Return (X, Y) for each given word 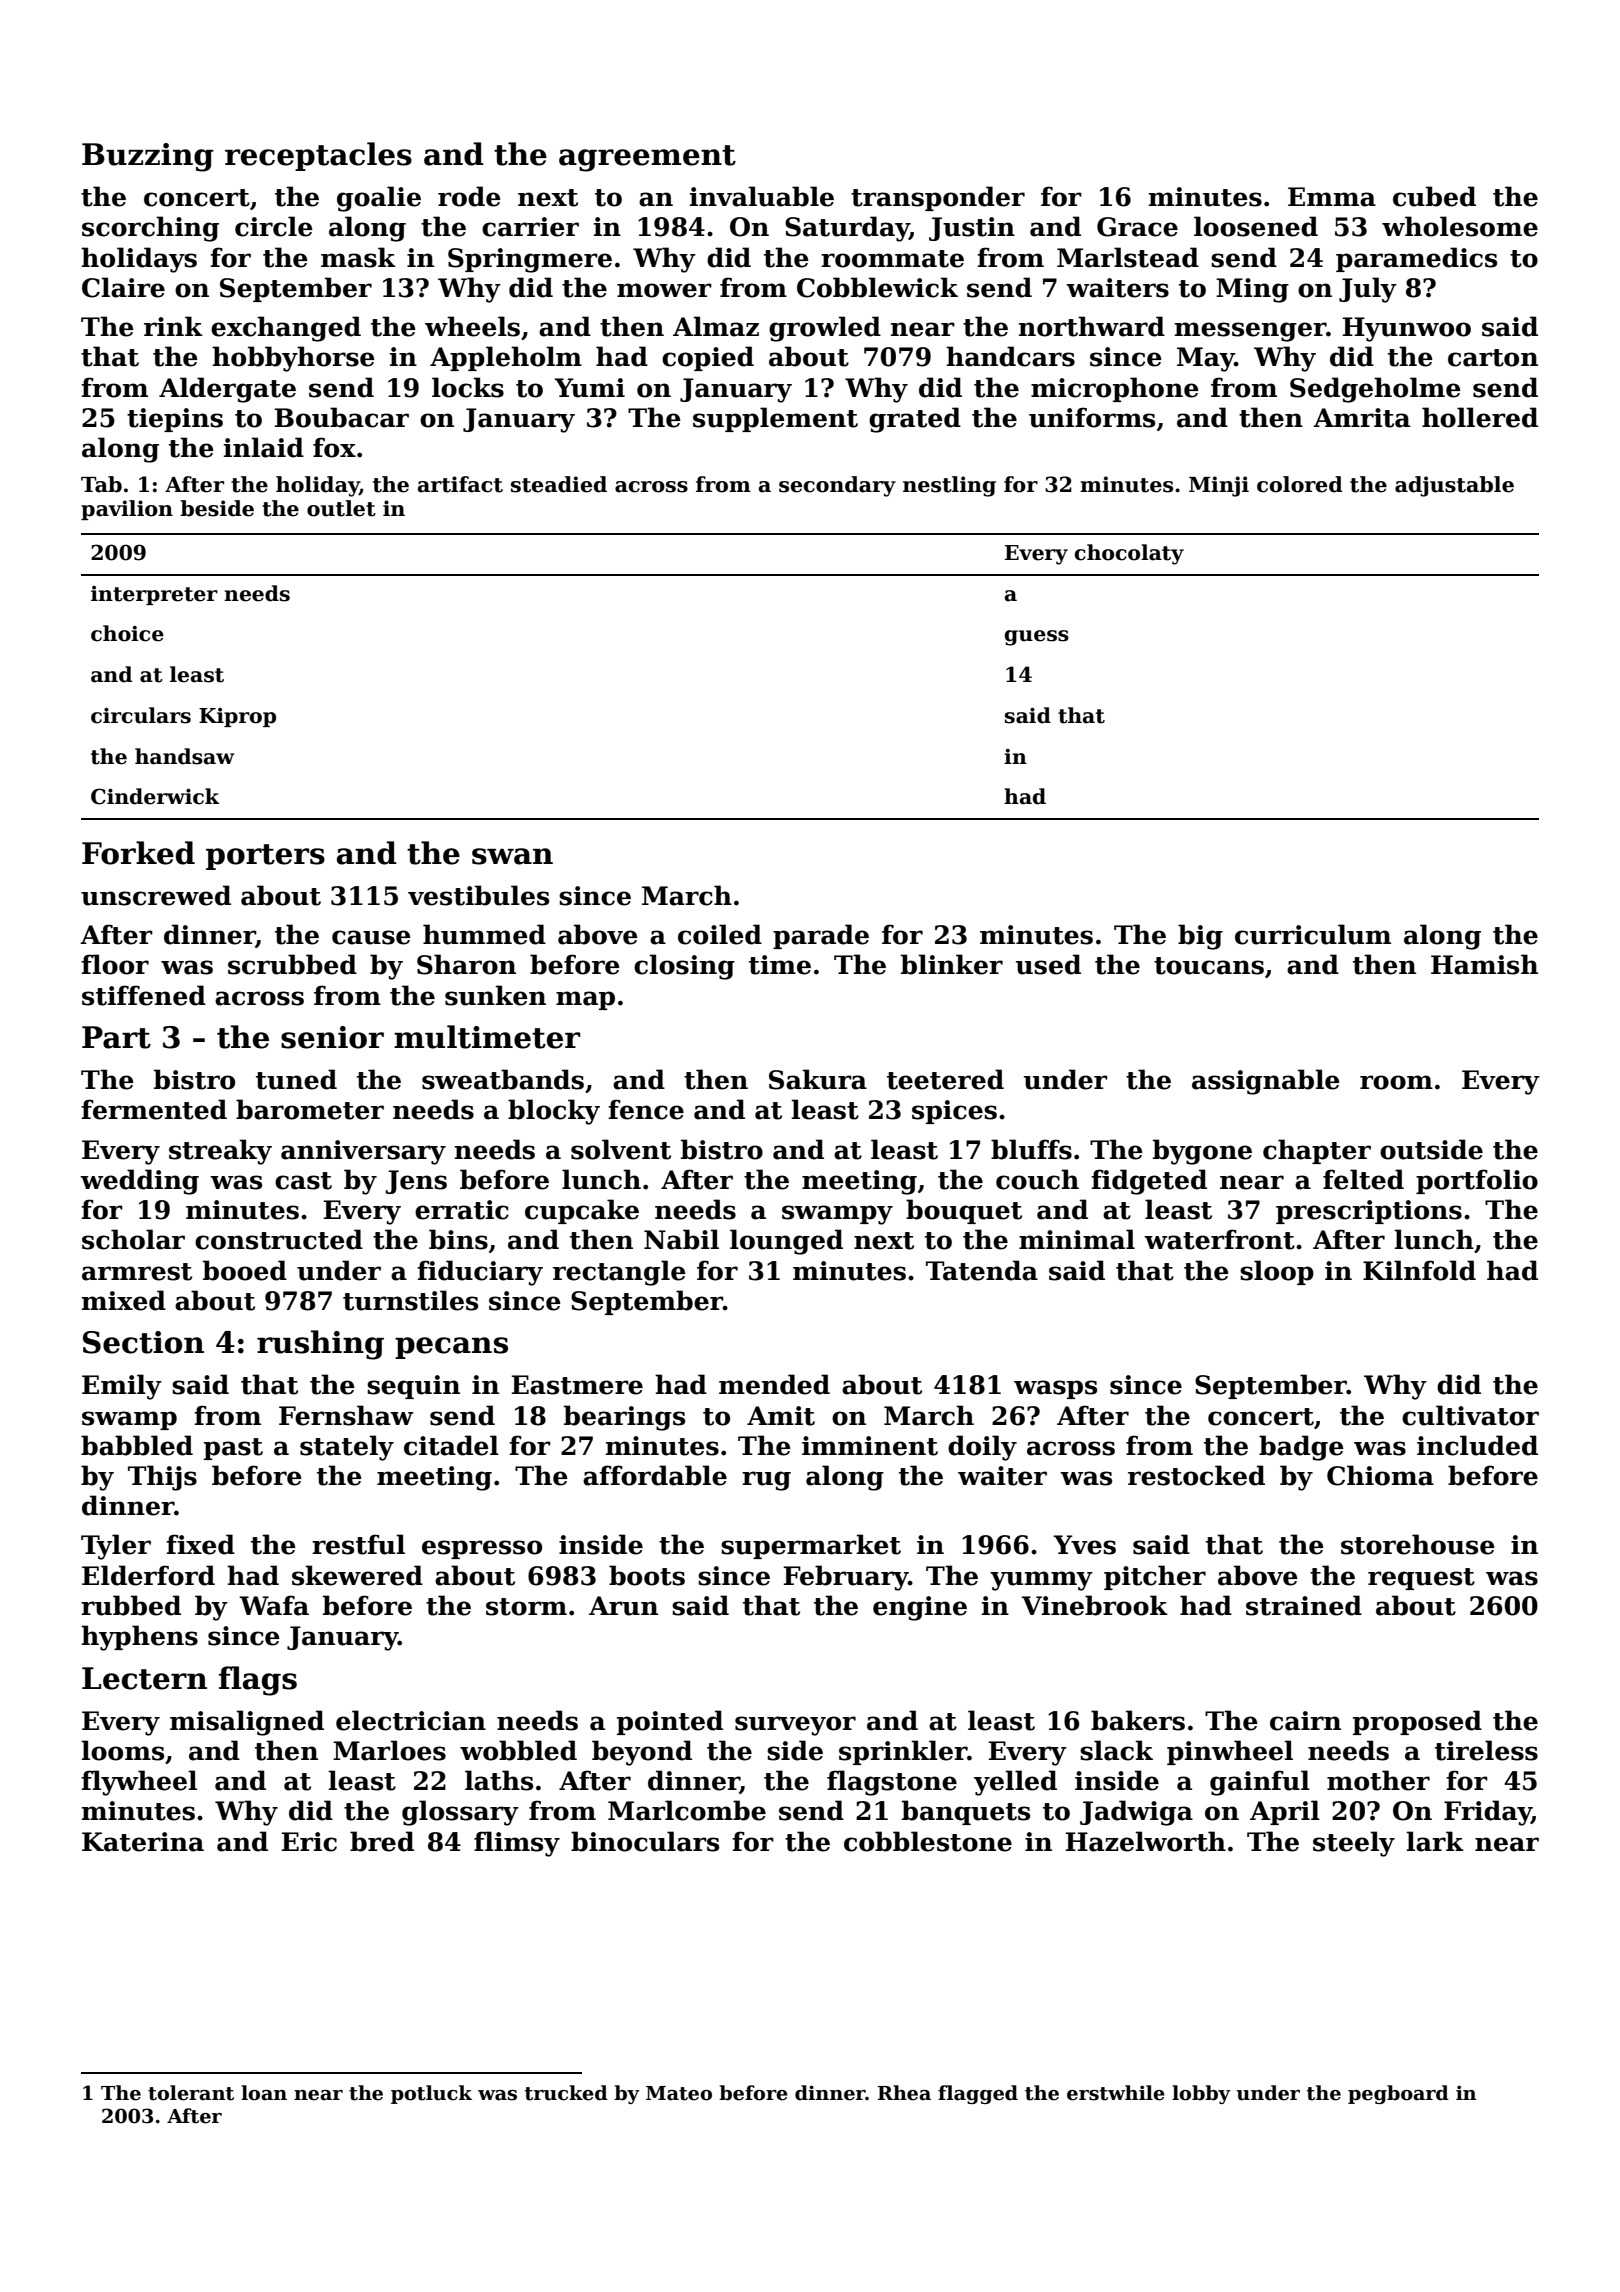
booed (245, 1270)
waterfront (1219, 1239)
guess (1037, 638)
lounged (786, 1242)
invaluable (762, 196)
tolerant (191, 2093)
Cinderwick (155, 796)
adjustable (1454, 486)
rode (469, 196)
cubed (1434, 196)
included (1477, 1445)
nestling (949, 486)
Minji (1219, 486)
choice (127, 633)
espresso (482, 1549)
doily (982, 1448)
